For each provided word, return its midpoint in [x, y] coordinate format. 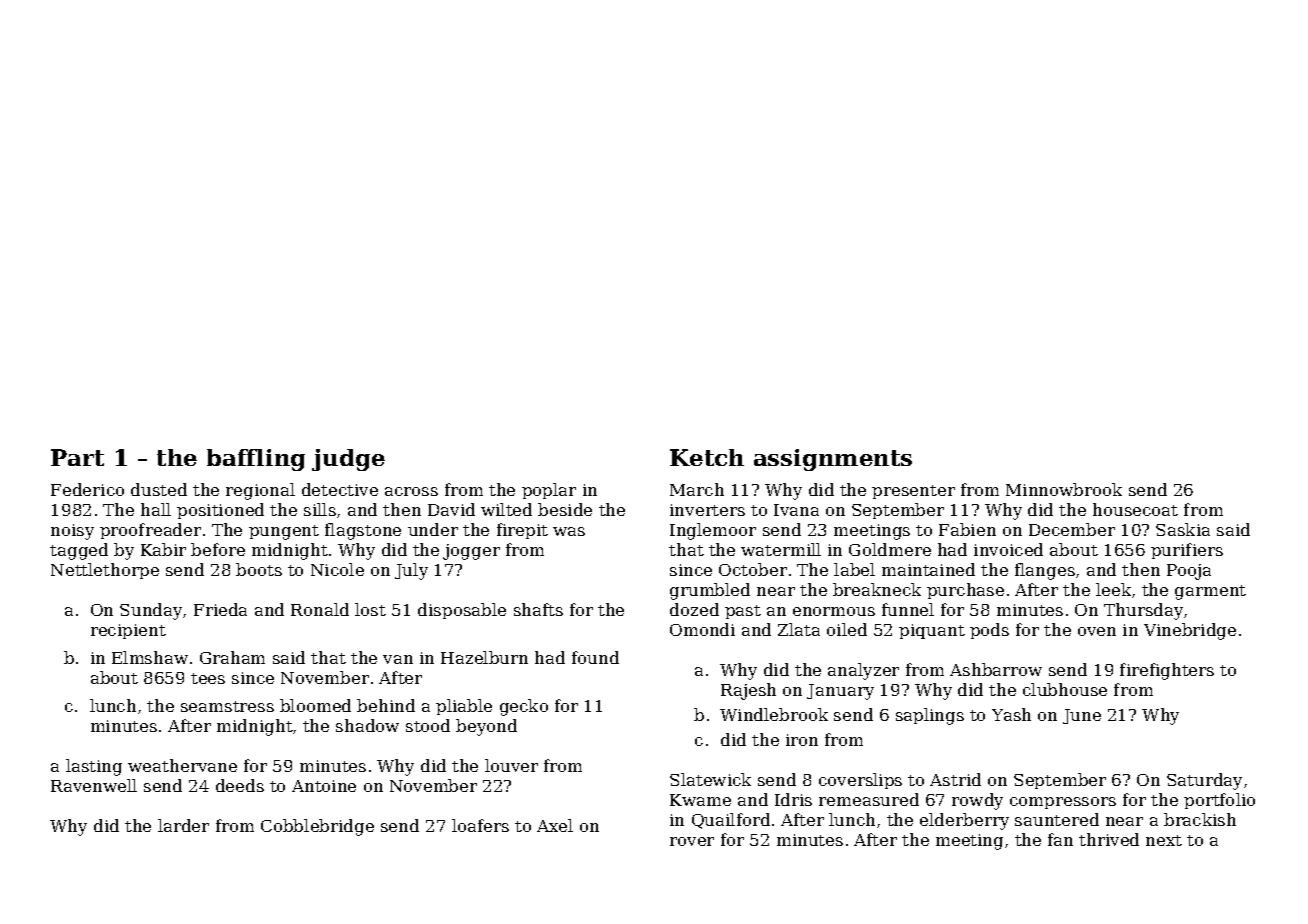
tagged [79, 551]
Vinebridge [1190, 631]
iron [802, 740]
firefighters [1167, 671]
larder [183, 825]
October [753, 569]
